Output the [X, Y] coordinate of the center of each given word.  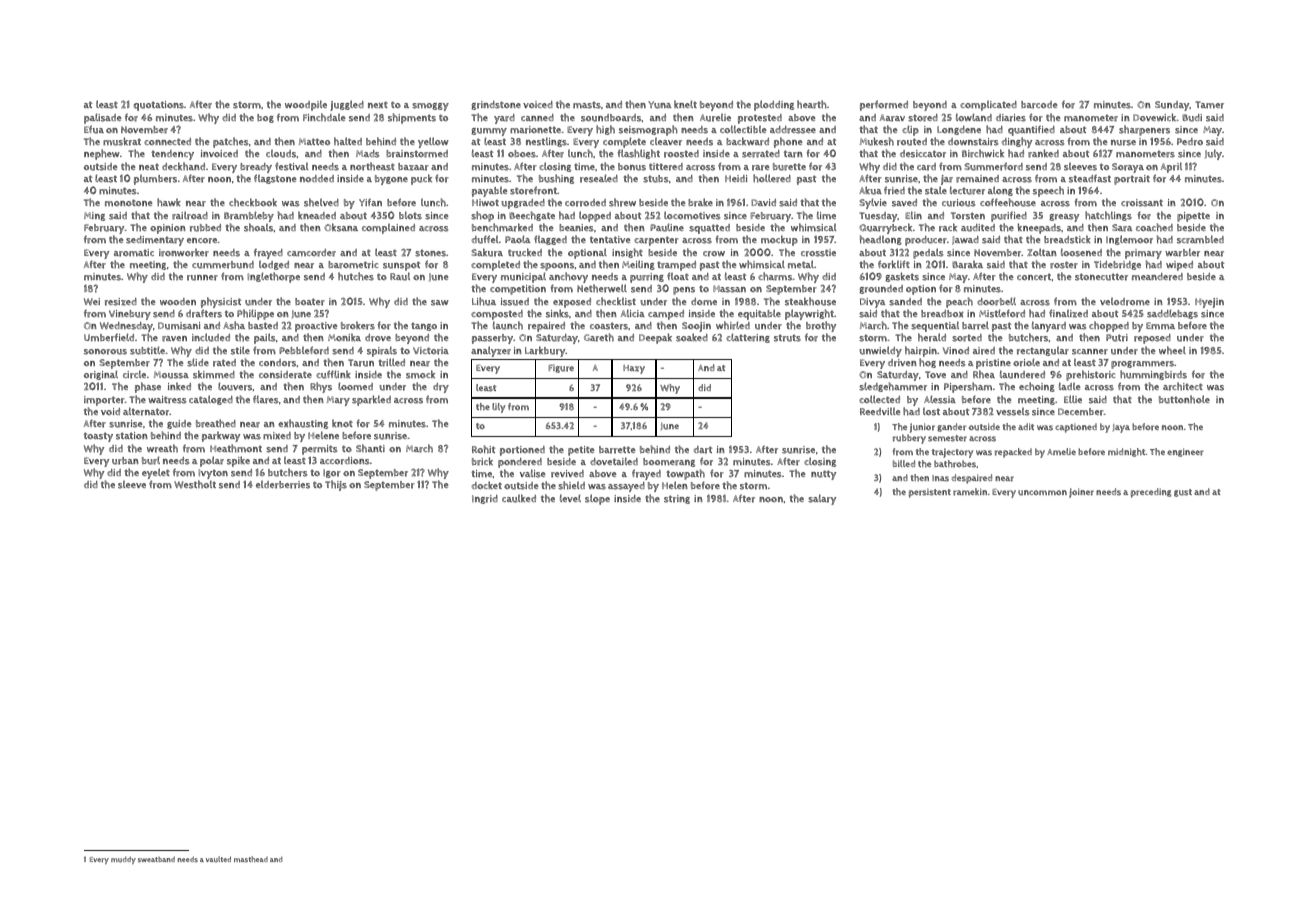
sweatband [156, 859]
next [378, 104]
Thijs [336, 485]
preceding [1151, 493]
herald [932, 337]
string [677, 499]
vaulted [218, 859]
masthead [251, 859]
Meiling [638, 265]
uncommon [1042, 493]
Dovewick [1155, 117]
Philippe [255, 314]
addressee [793, 130]
